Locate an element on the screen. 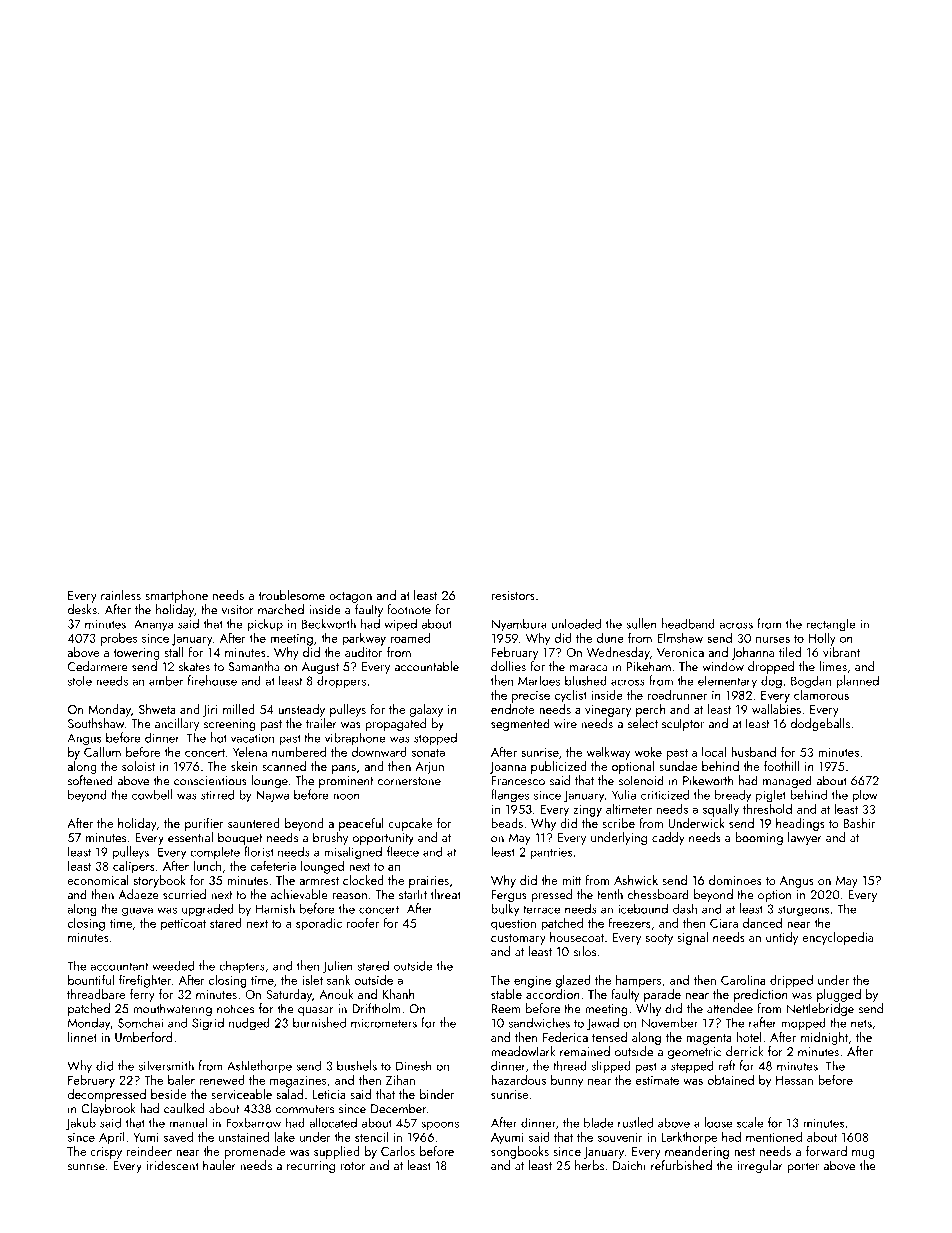 Image resolution: width=952 pixels, height=1233 pixels. Samantha is located at coordinates (254, 666).
